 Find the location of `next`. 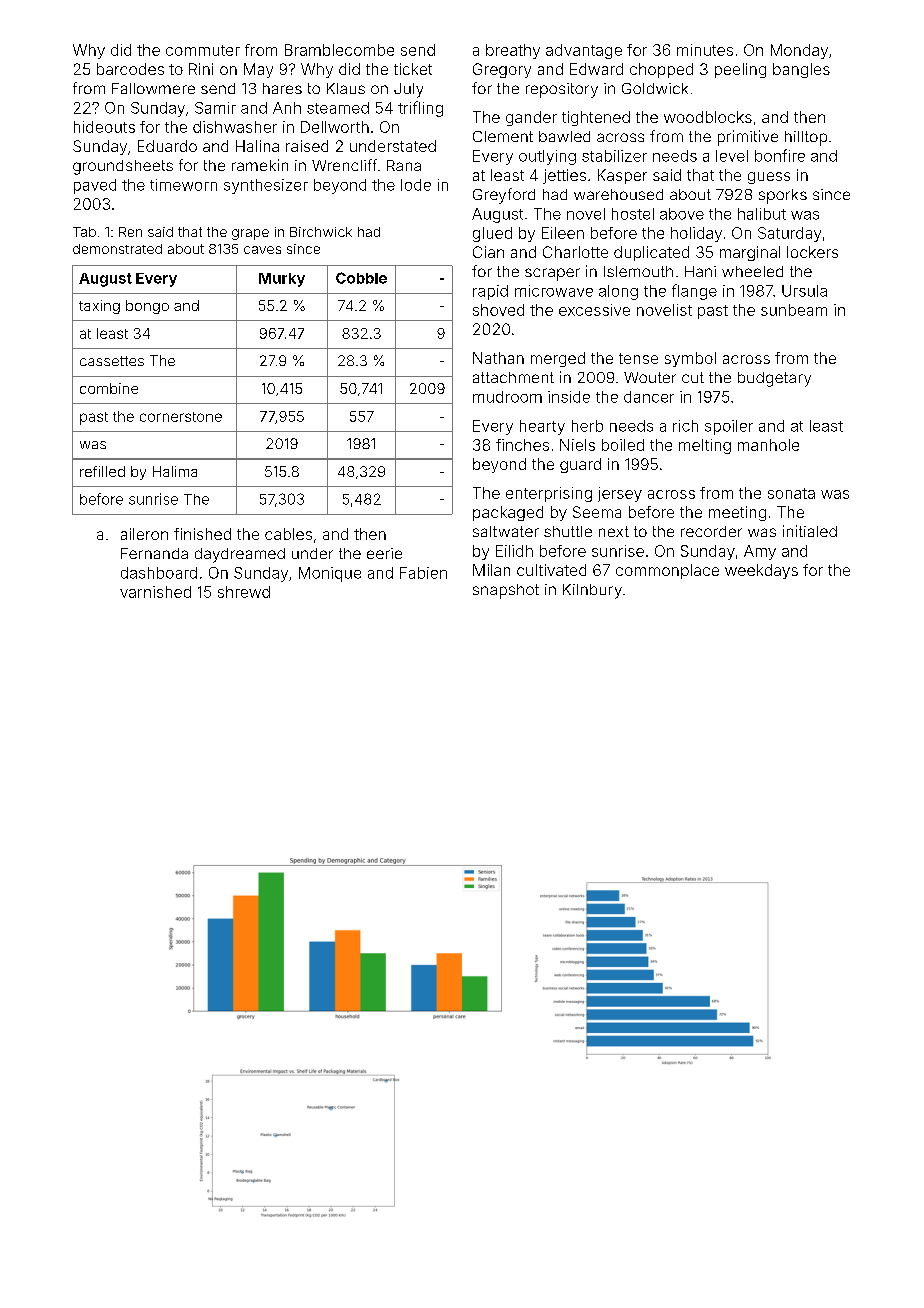

next is located at coordinates (614, 531).
